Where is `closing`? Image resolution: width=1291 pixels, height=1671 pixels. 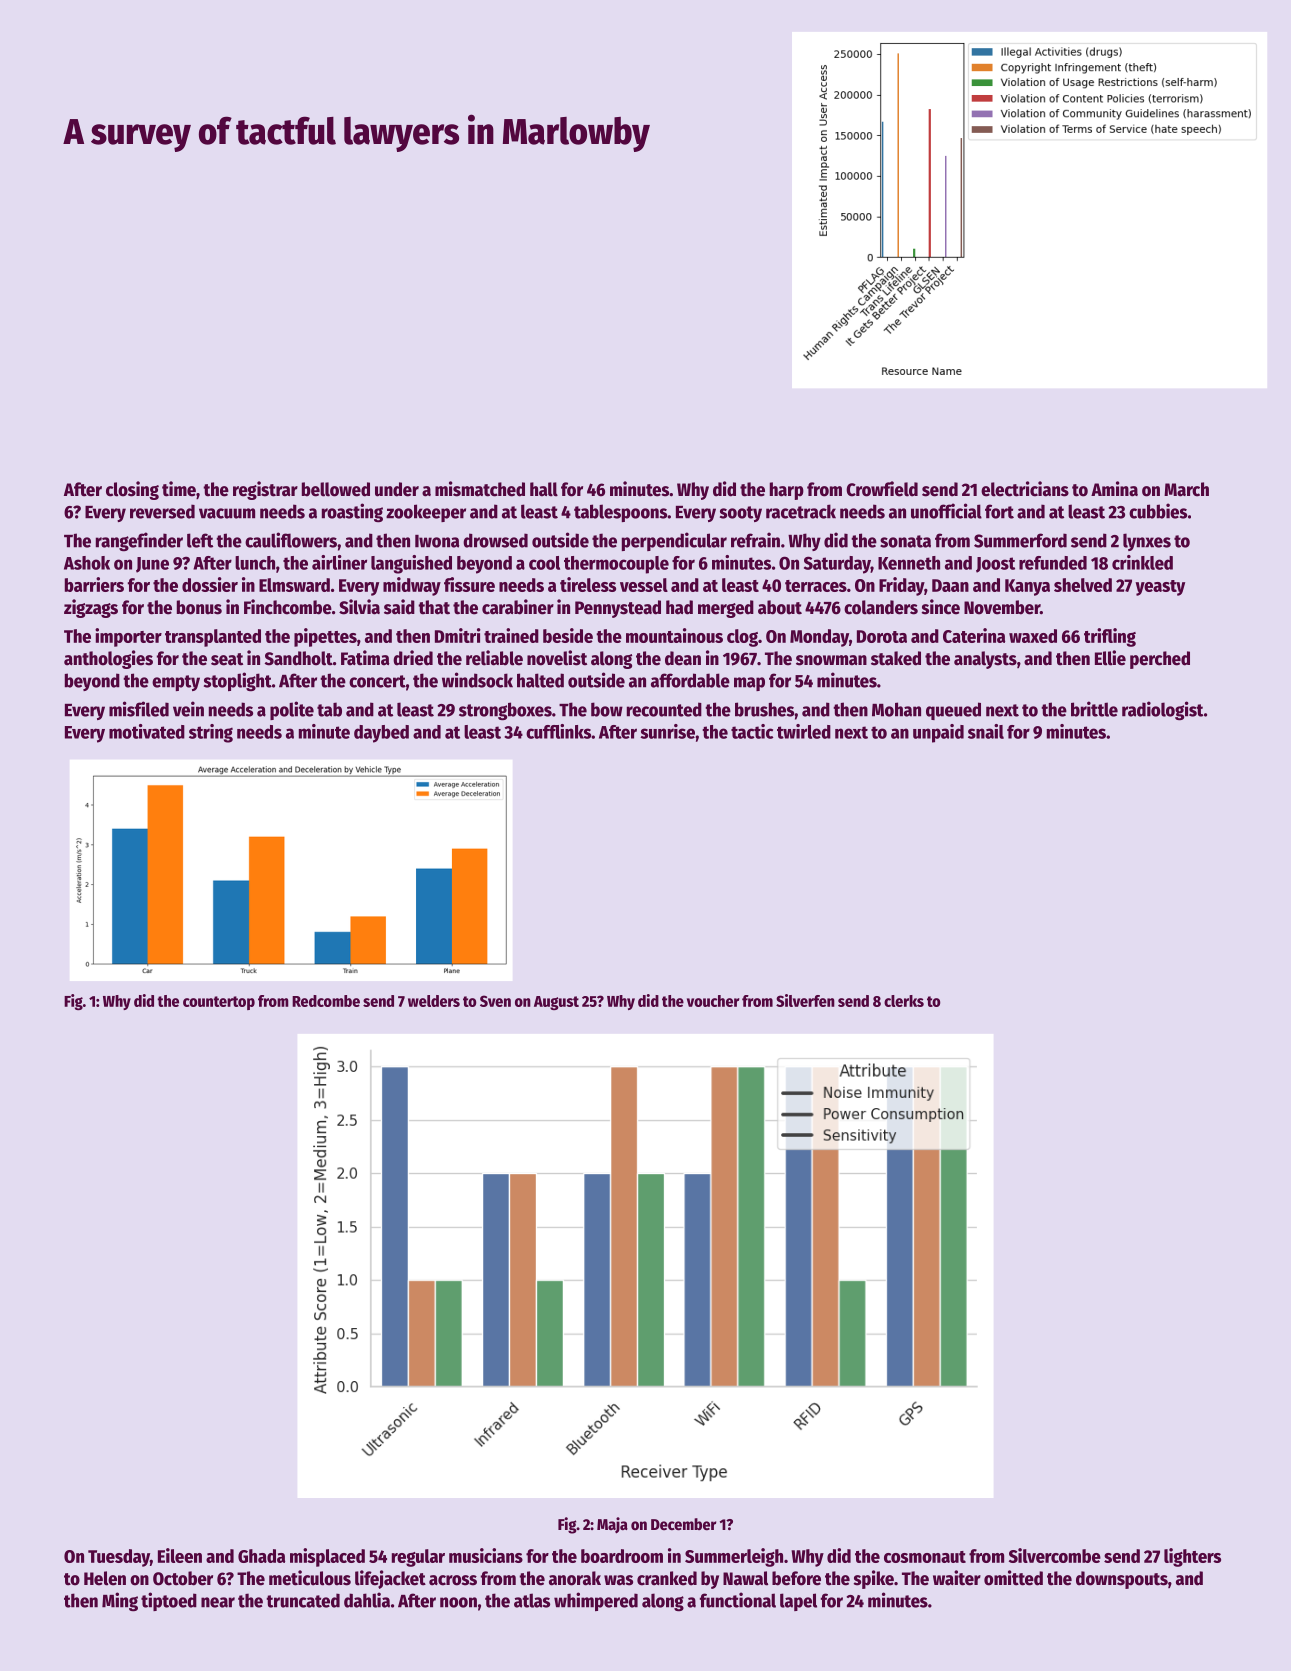 closing is located at coordinates (132, 490).
